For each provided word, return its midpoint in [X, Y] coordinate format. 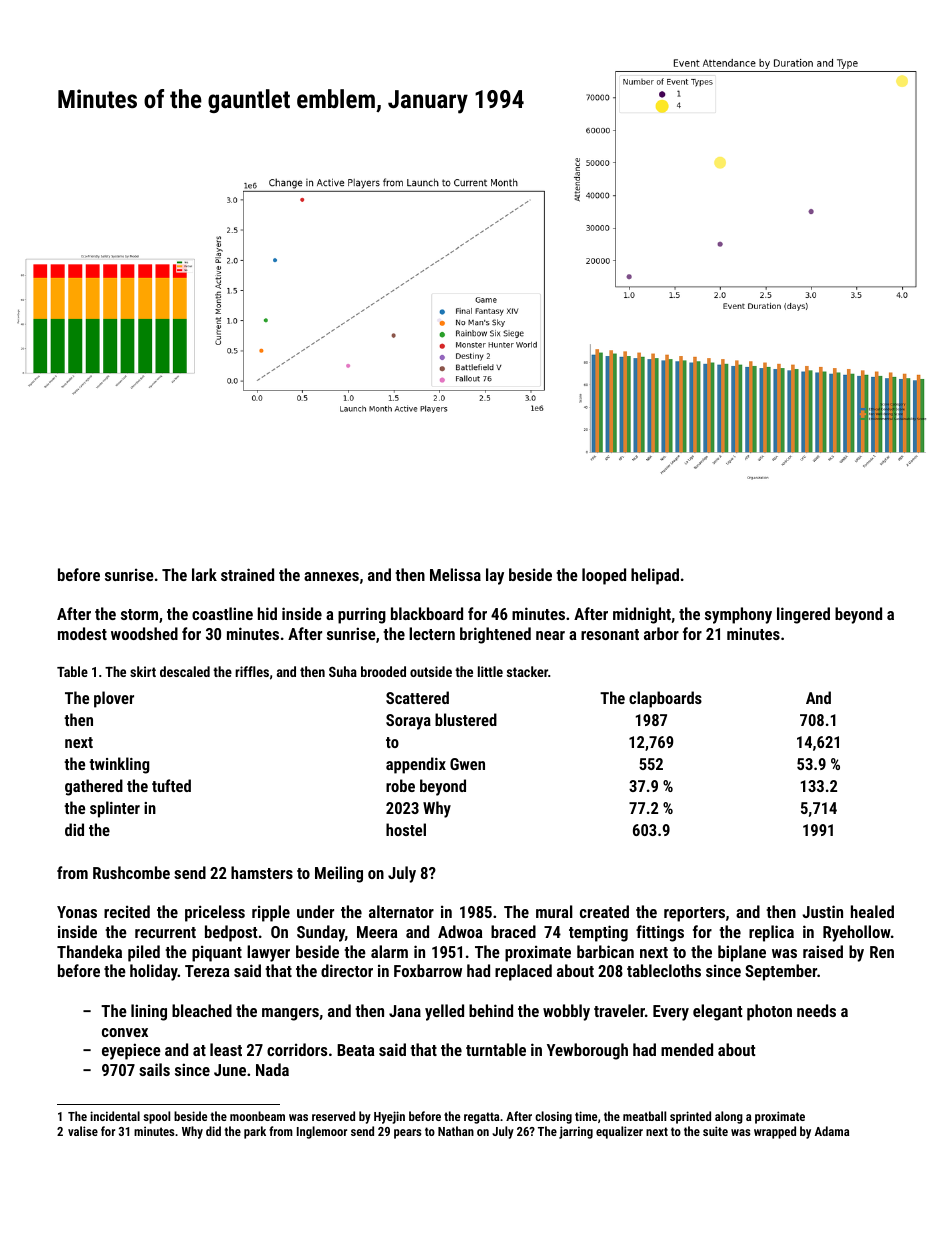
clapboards [665, 699]
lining [149, 1012]
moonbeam [257, 1116]
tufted [171, 785]
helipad [655, 576]
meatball [644, 1116]
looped [604, 576]
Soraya [408, 722]
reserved [333, 1116]
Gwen [467, 764]
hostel [406, 829]
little [490, 671]
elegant [717, 1012]
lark [204, 574]
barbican [605, 951]
